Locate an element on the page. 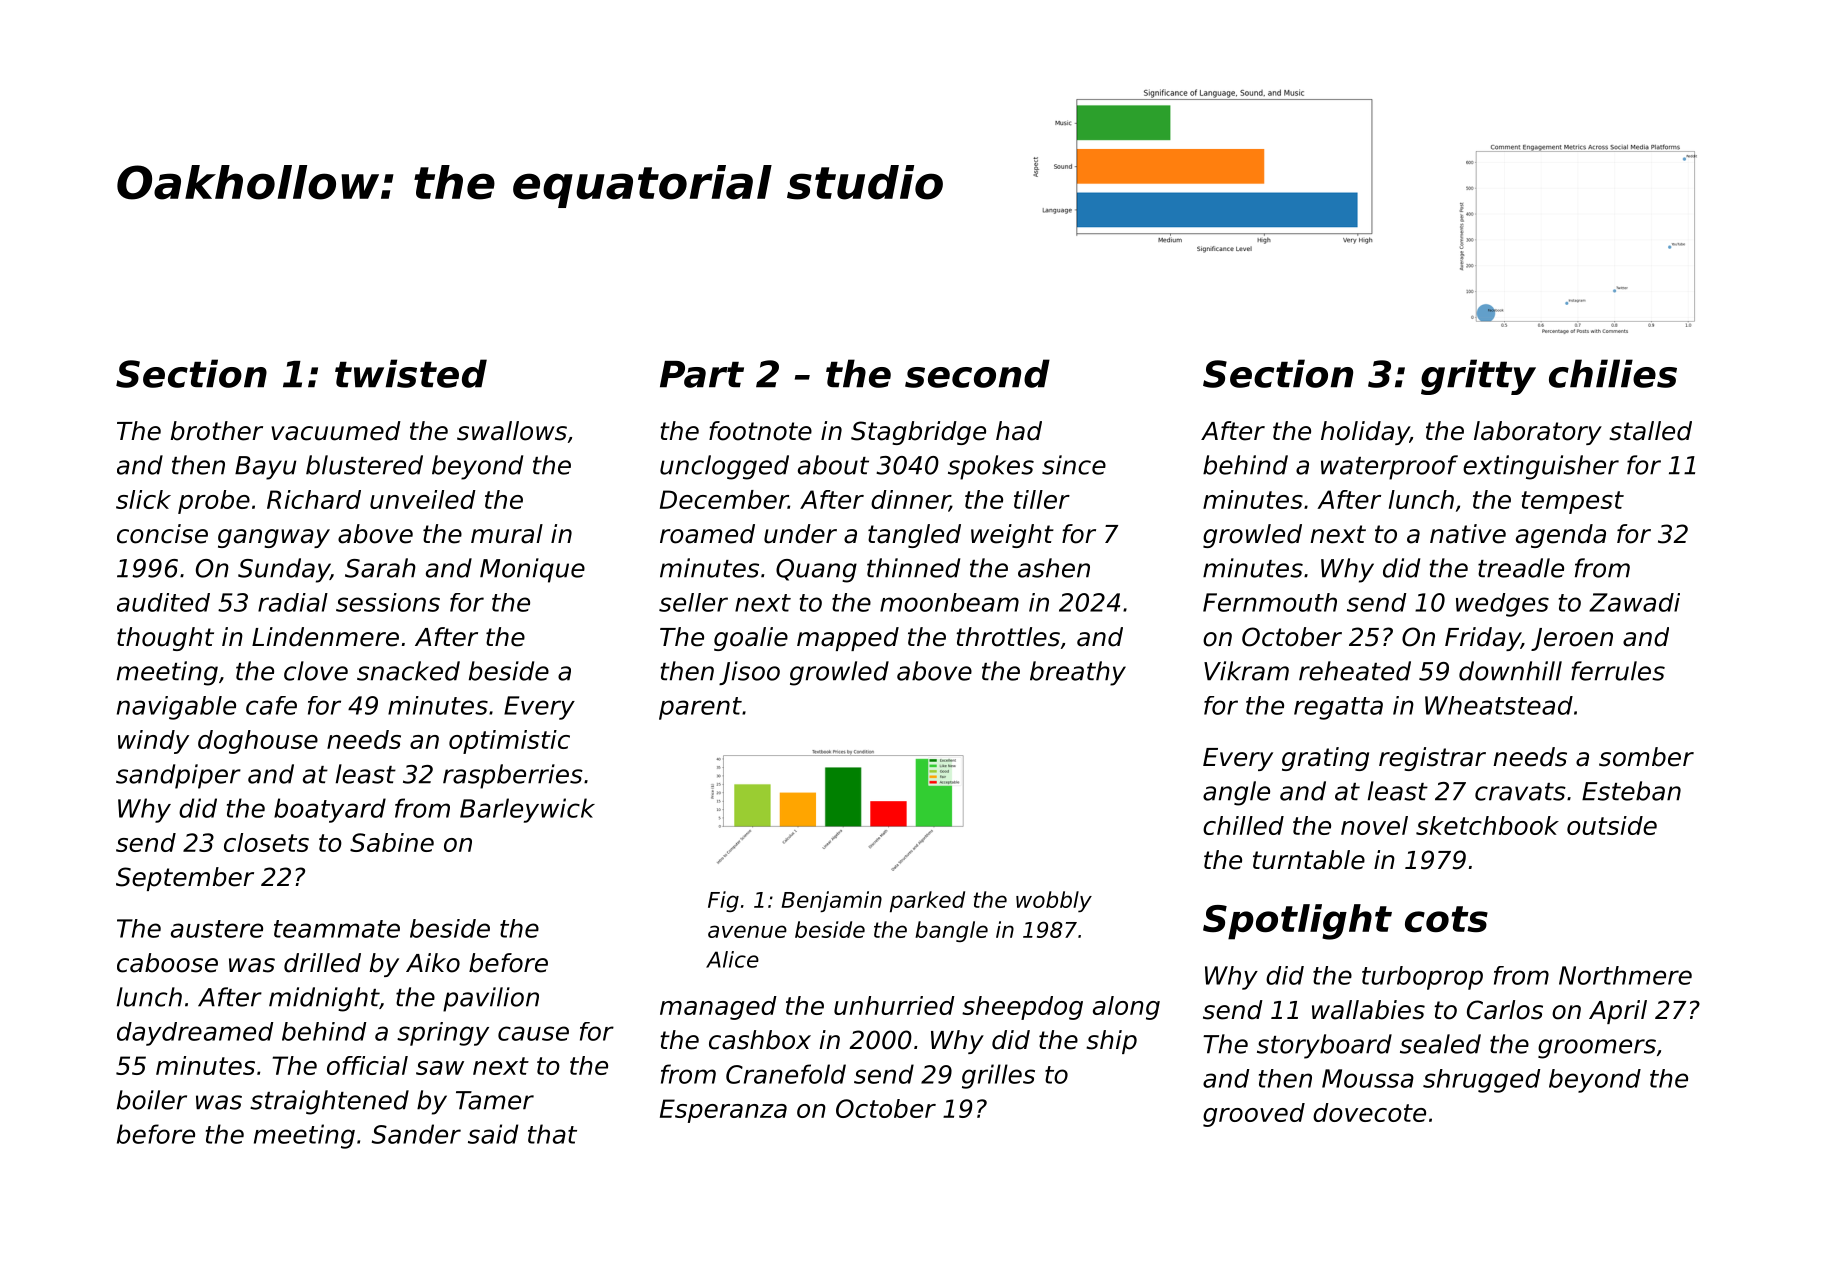  chilies is located at coordinates (1613, 373).
